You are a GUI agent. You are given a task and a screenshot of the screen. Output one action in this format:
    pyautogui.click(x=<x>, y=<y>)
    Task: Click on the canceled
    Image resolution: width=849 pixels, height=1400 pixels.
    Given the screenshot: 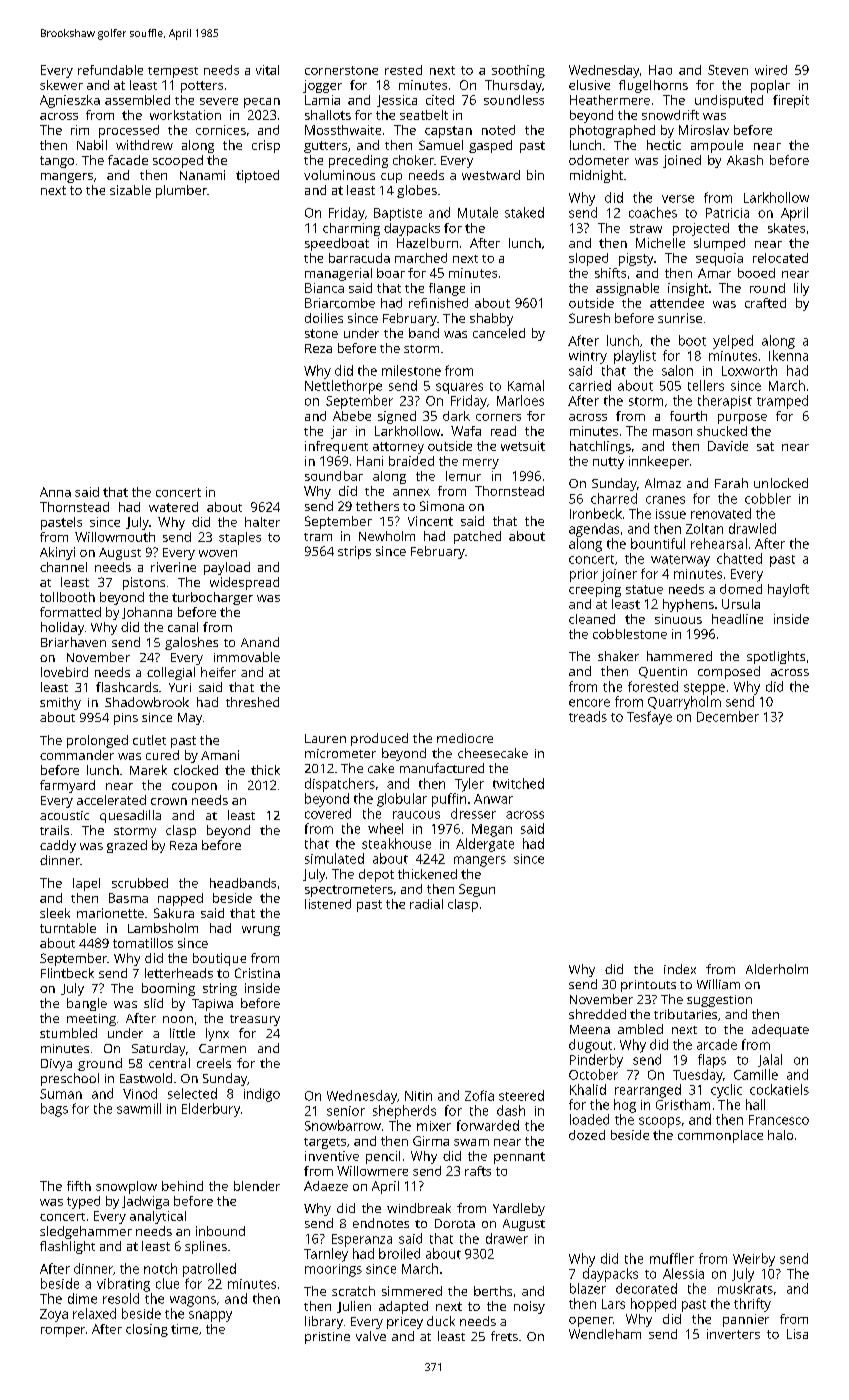 What is the action you would take?
    pyautogui.click(x=499, y=333)
